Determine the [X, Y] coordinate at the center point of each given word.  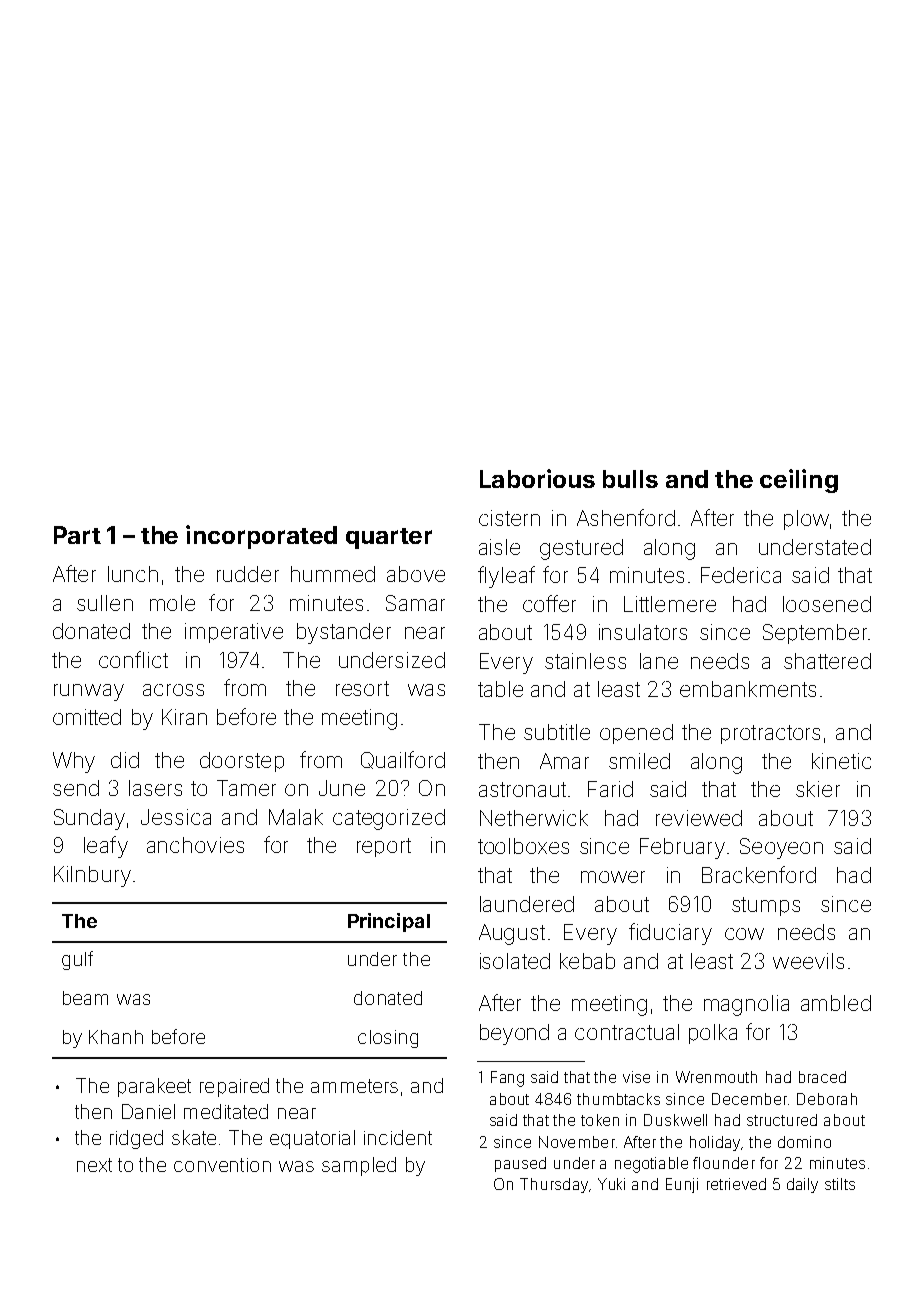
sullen [105, 603]
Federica [741, 575]
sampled [359, 1166]
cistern [509, 518]
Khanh [116, 1037]
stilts [840, 1184]
